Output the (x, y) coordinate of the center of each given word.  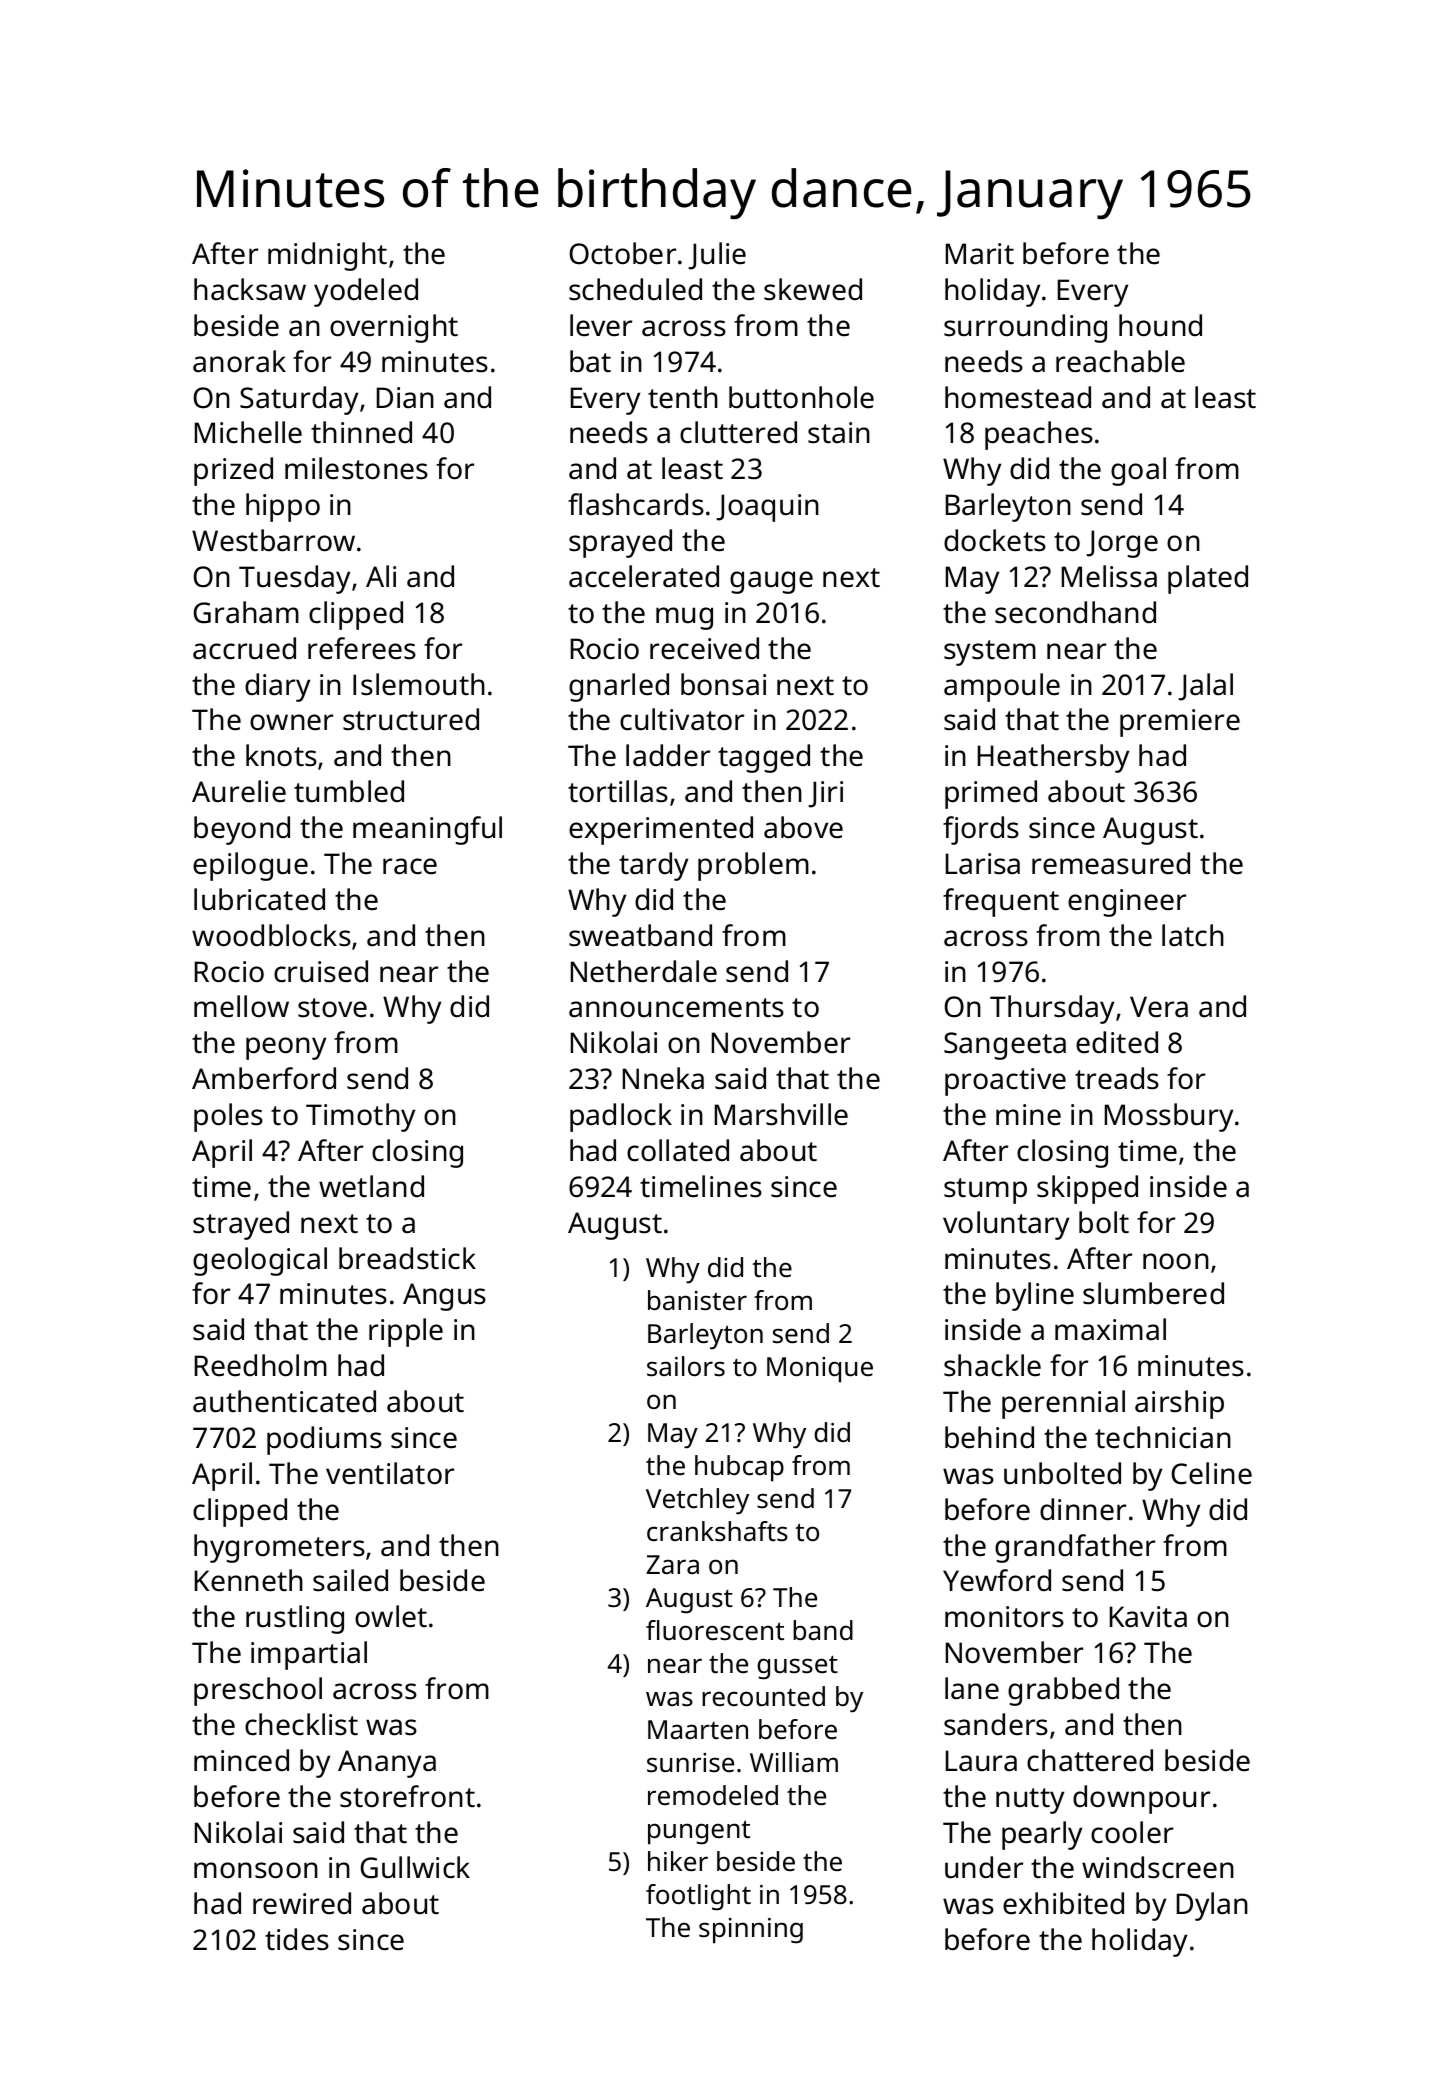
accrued (244, 648)
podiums (324, 1440)
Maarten (698, 1729)
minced (241, 1760)
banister (697, 1300)
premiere (1180, 723)
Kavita (1148, 1616)
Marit (980, 253)
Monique (820, 1370)
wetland (371, 1186)
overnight (394, 328)
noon (1176, 1261)
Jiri (826, 794)
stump (985, 1191)
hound (1160, 325)
